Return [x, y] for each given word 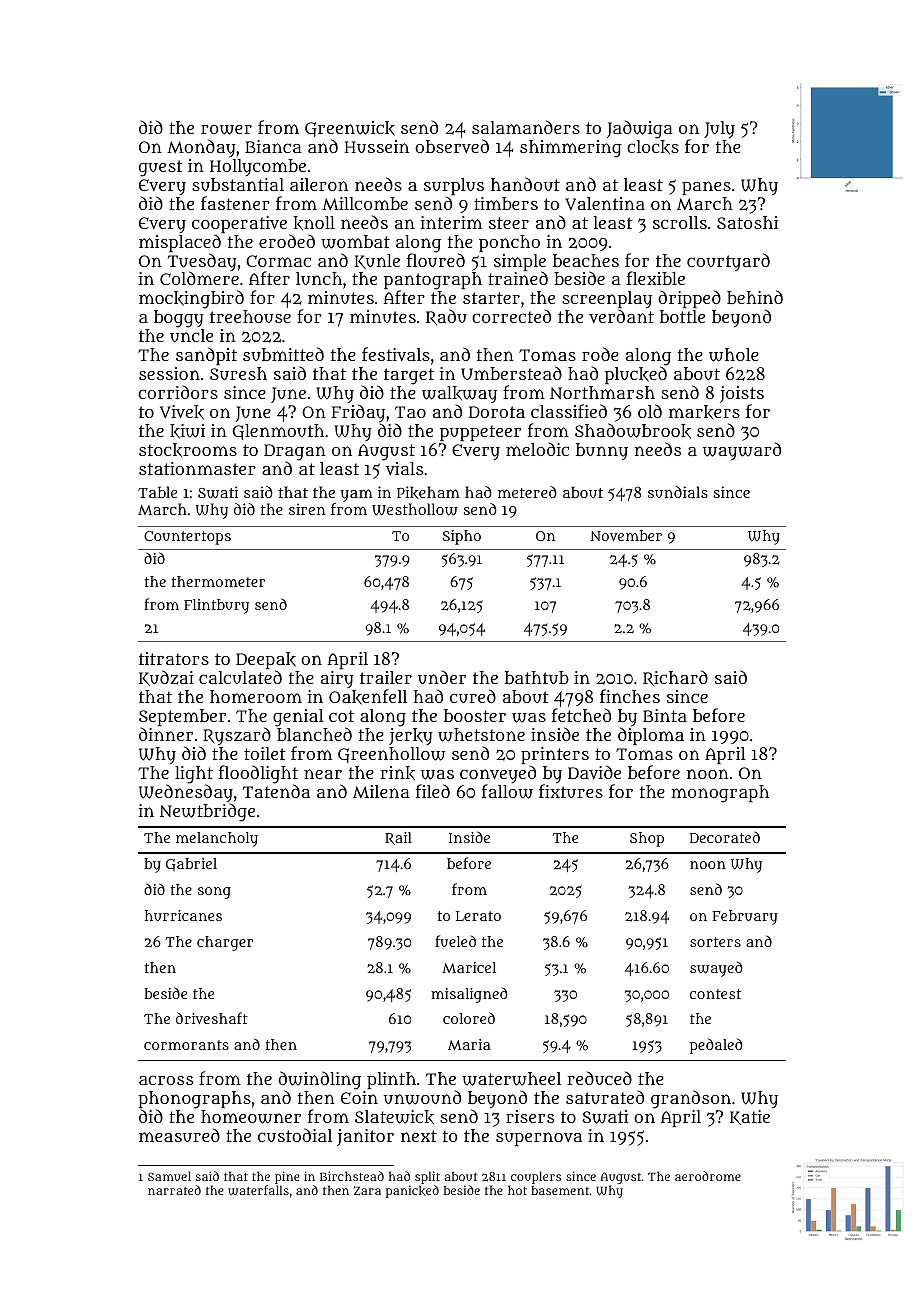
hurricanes [183, 915]
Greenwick [350, 129]
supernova [539, 1139]
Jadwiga [640, 129]
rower [226, 130]
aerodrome [708, 1176]
